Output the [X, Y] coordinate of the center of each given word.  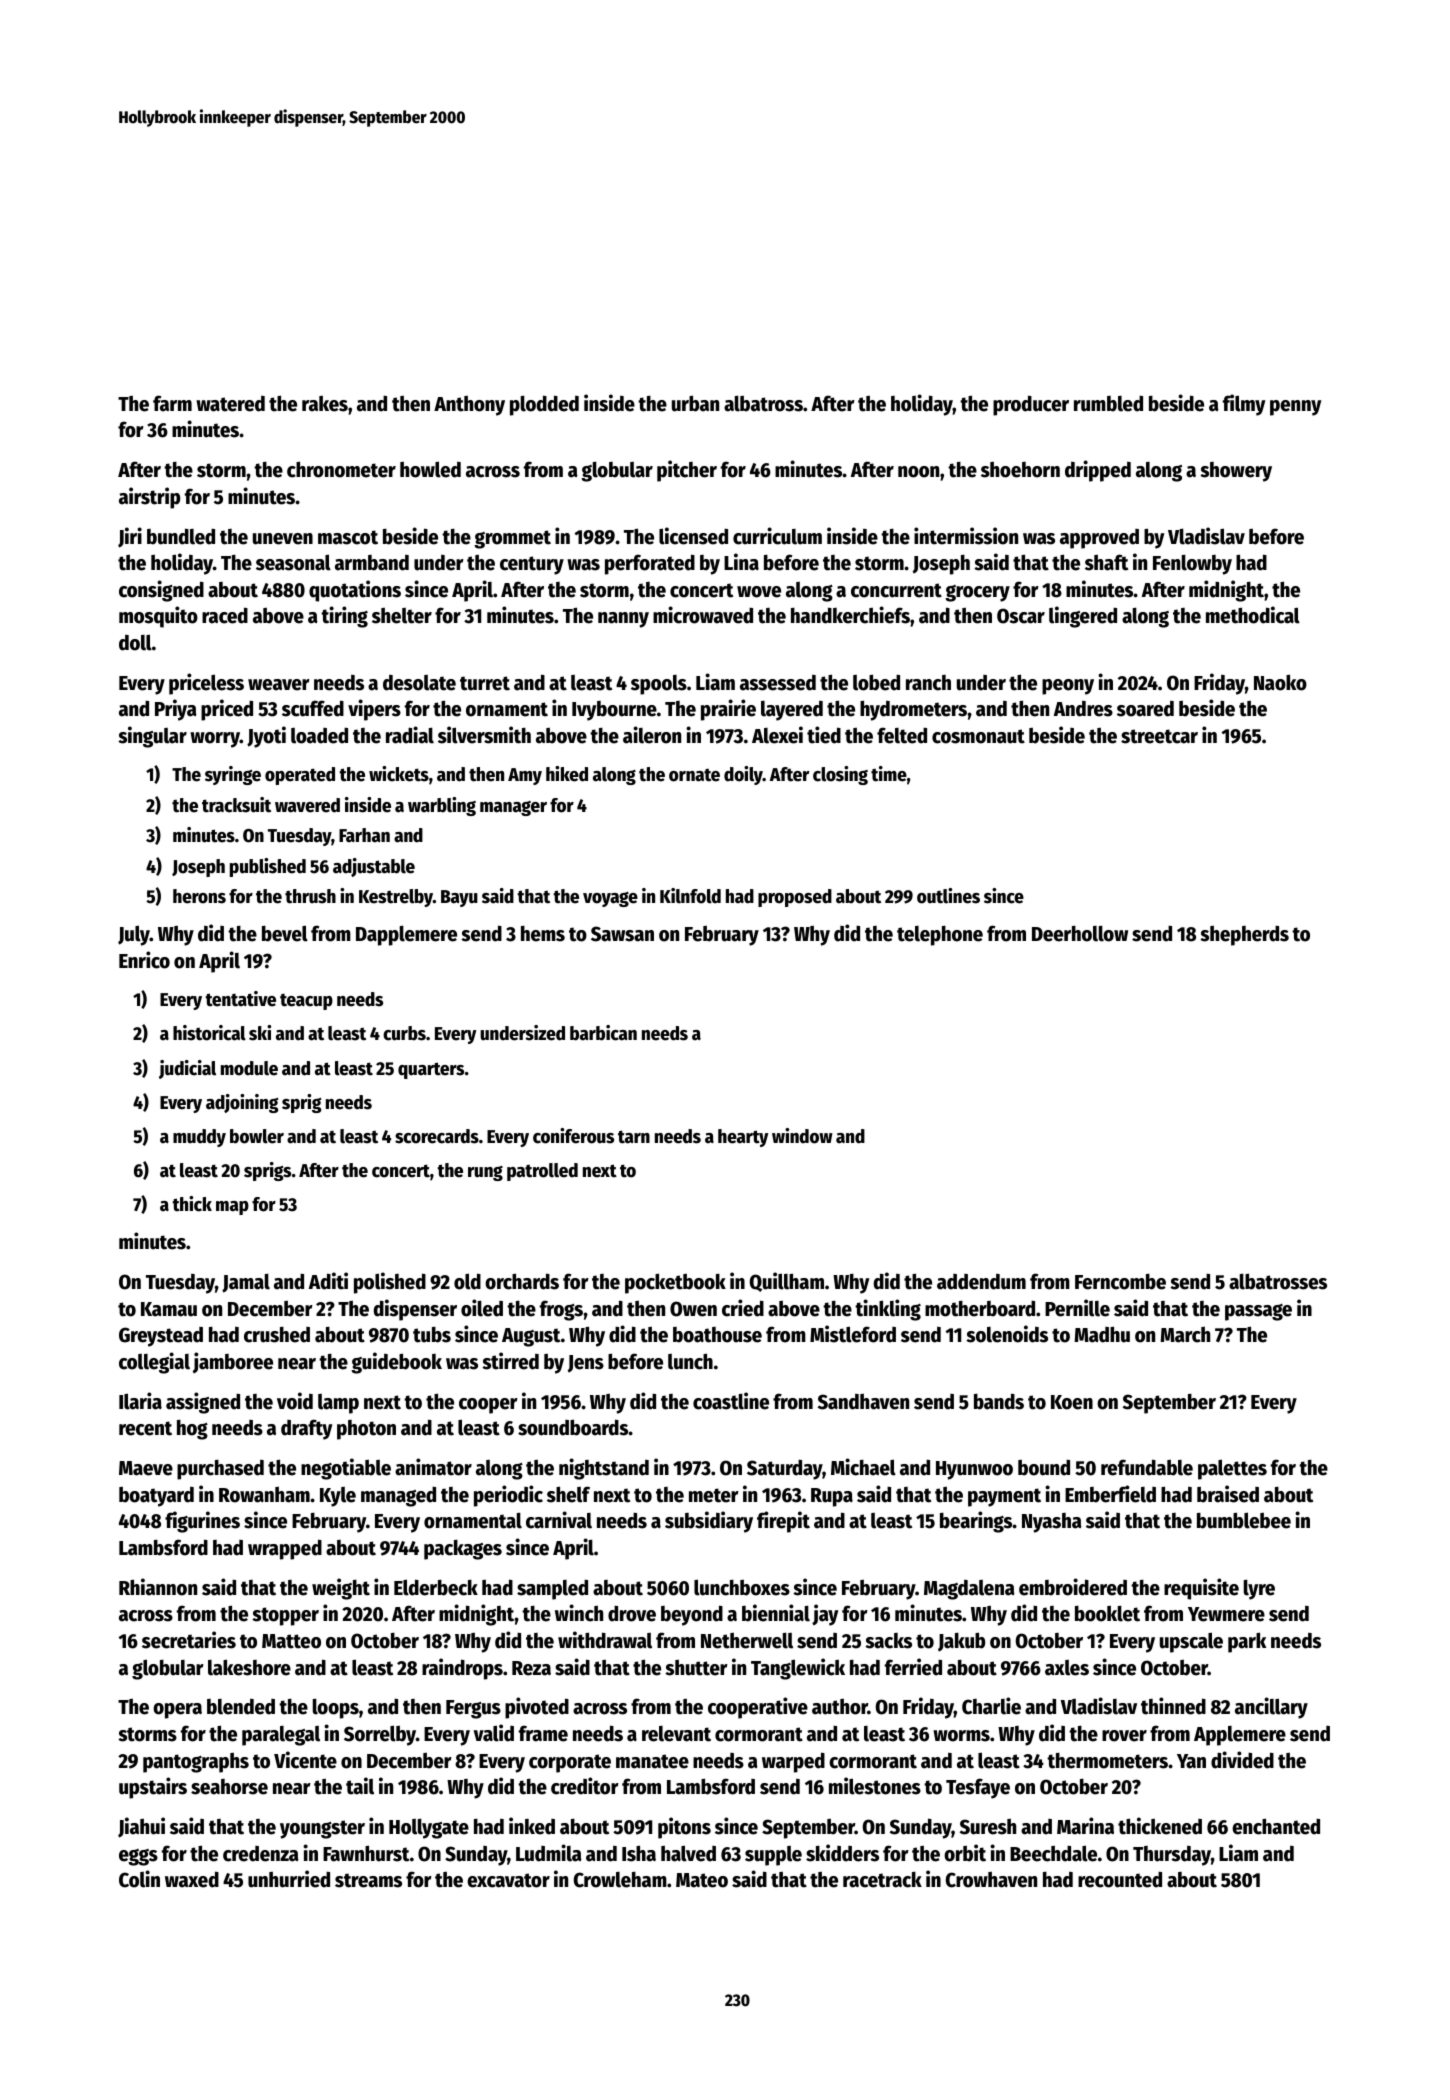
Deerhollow [1080, 934]
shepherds [1244, 936]
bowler [257, 1136]
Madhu [1102, 1334]
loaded [319, 736]
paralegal [281, 1736]
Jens [586, 1364]
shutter [696, 1668]
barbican [603, 1033]
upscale [1191, 1642]
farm [172, 403]
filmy [1244, 405]
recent [145, 1428]
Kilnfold [690, 896]
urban [695, 403]
